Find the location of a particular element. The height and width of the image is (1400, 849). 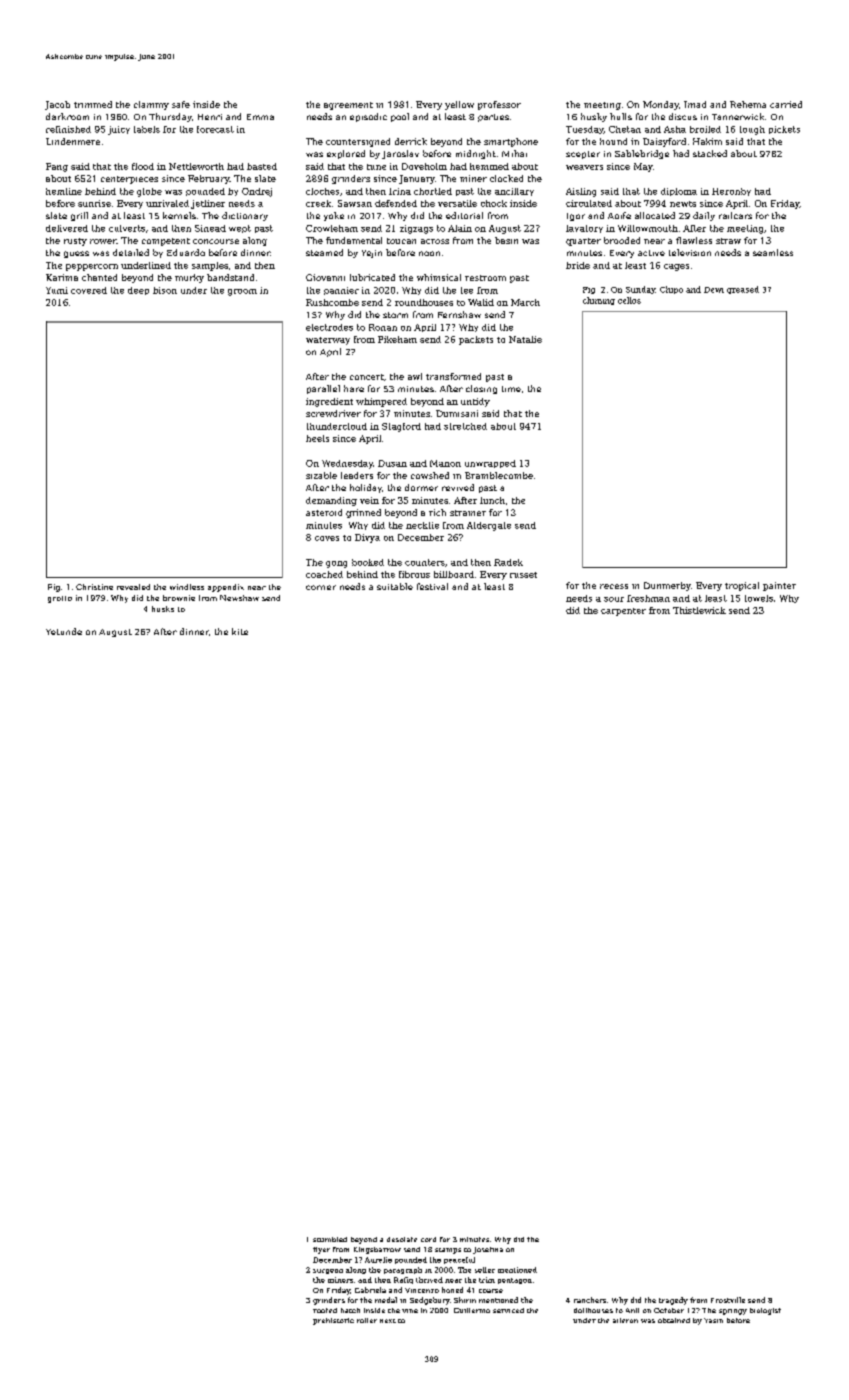

hulls is located at coordinates (621, 116).
